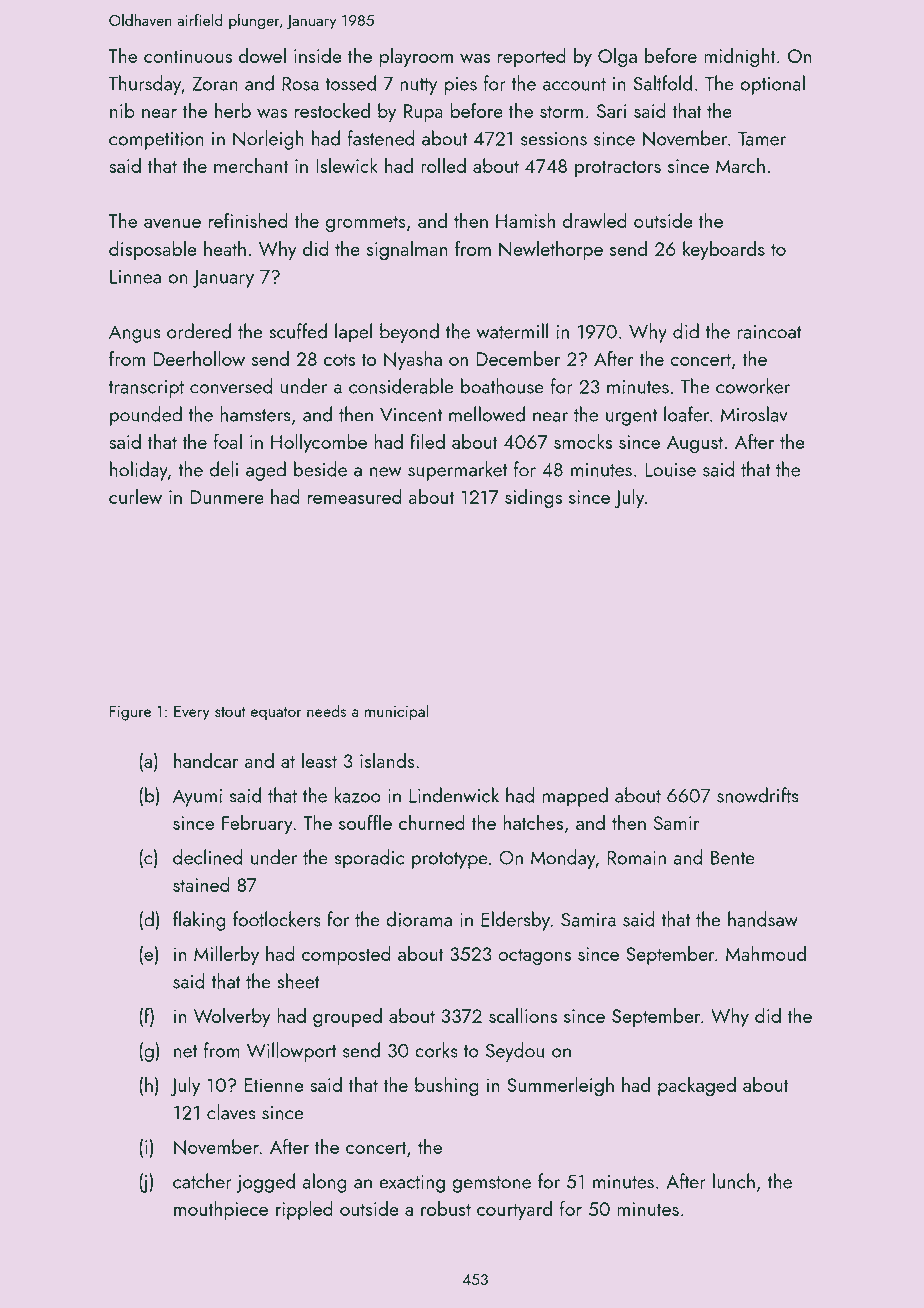  Describe the element at coordinates (396, 712) in the screenshot. I see `municipal` at that location.
